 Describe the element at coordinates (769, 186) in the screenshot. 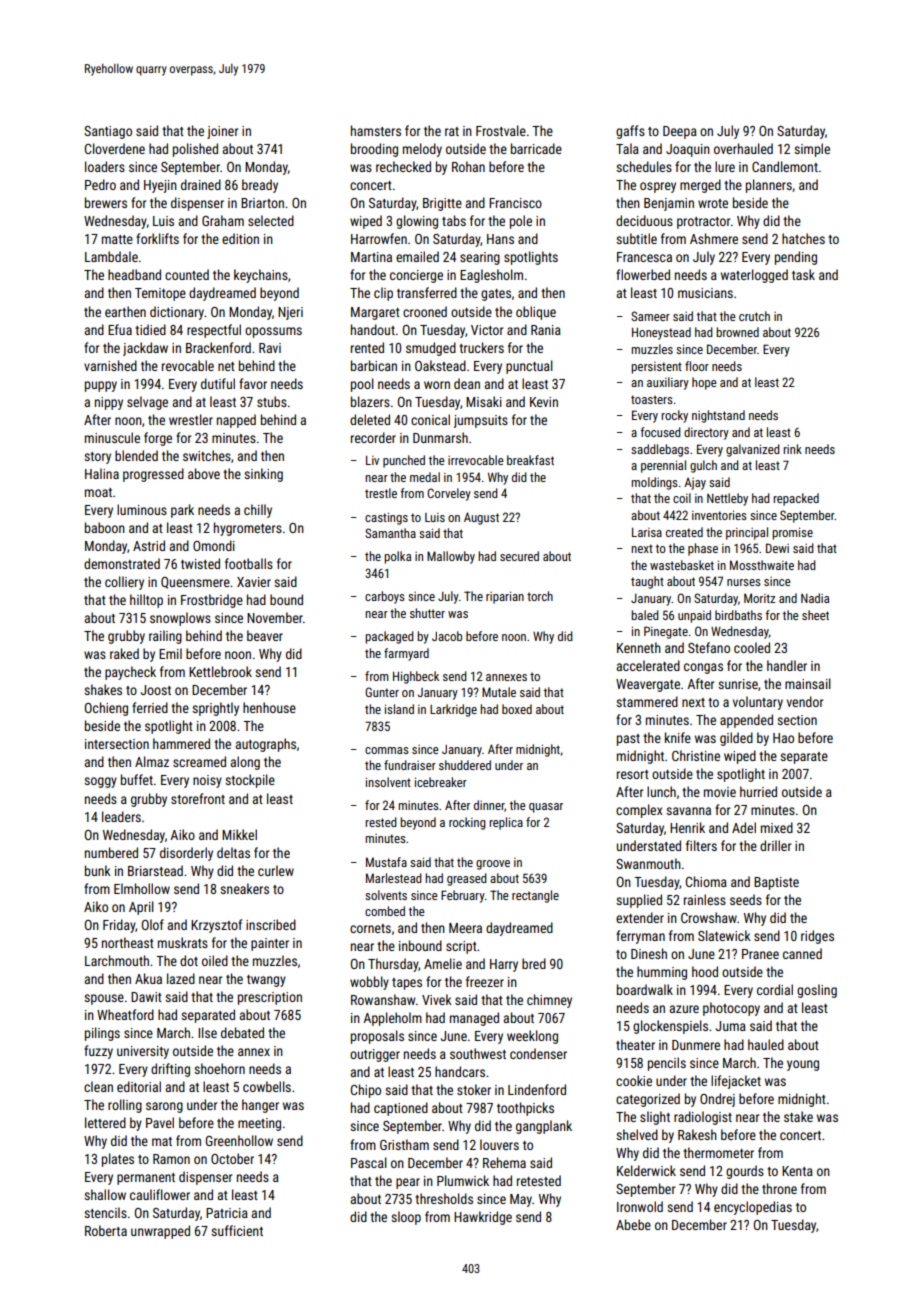

I see `planners` at that location.
